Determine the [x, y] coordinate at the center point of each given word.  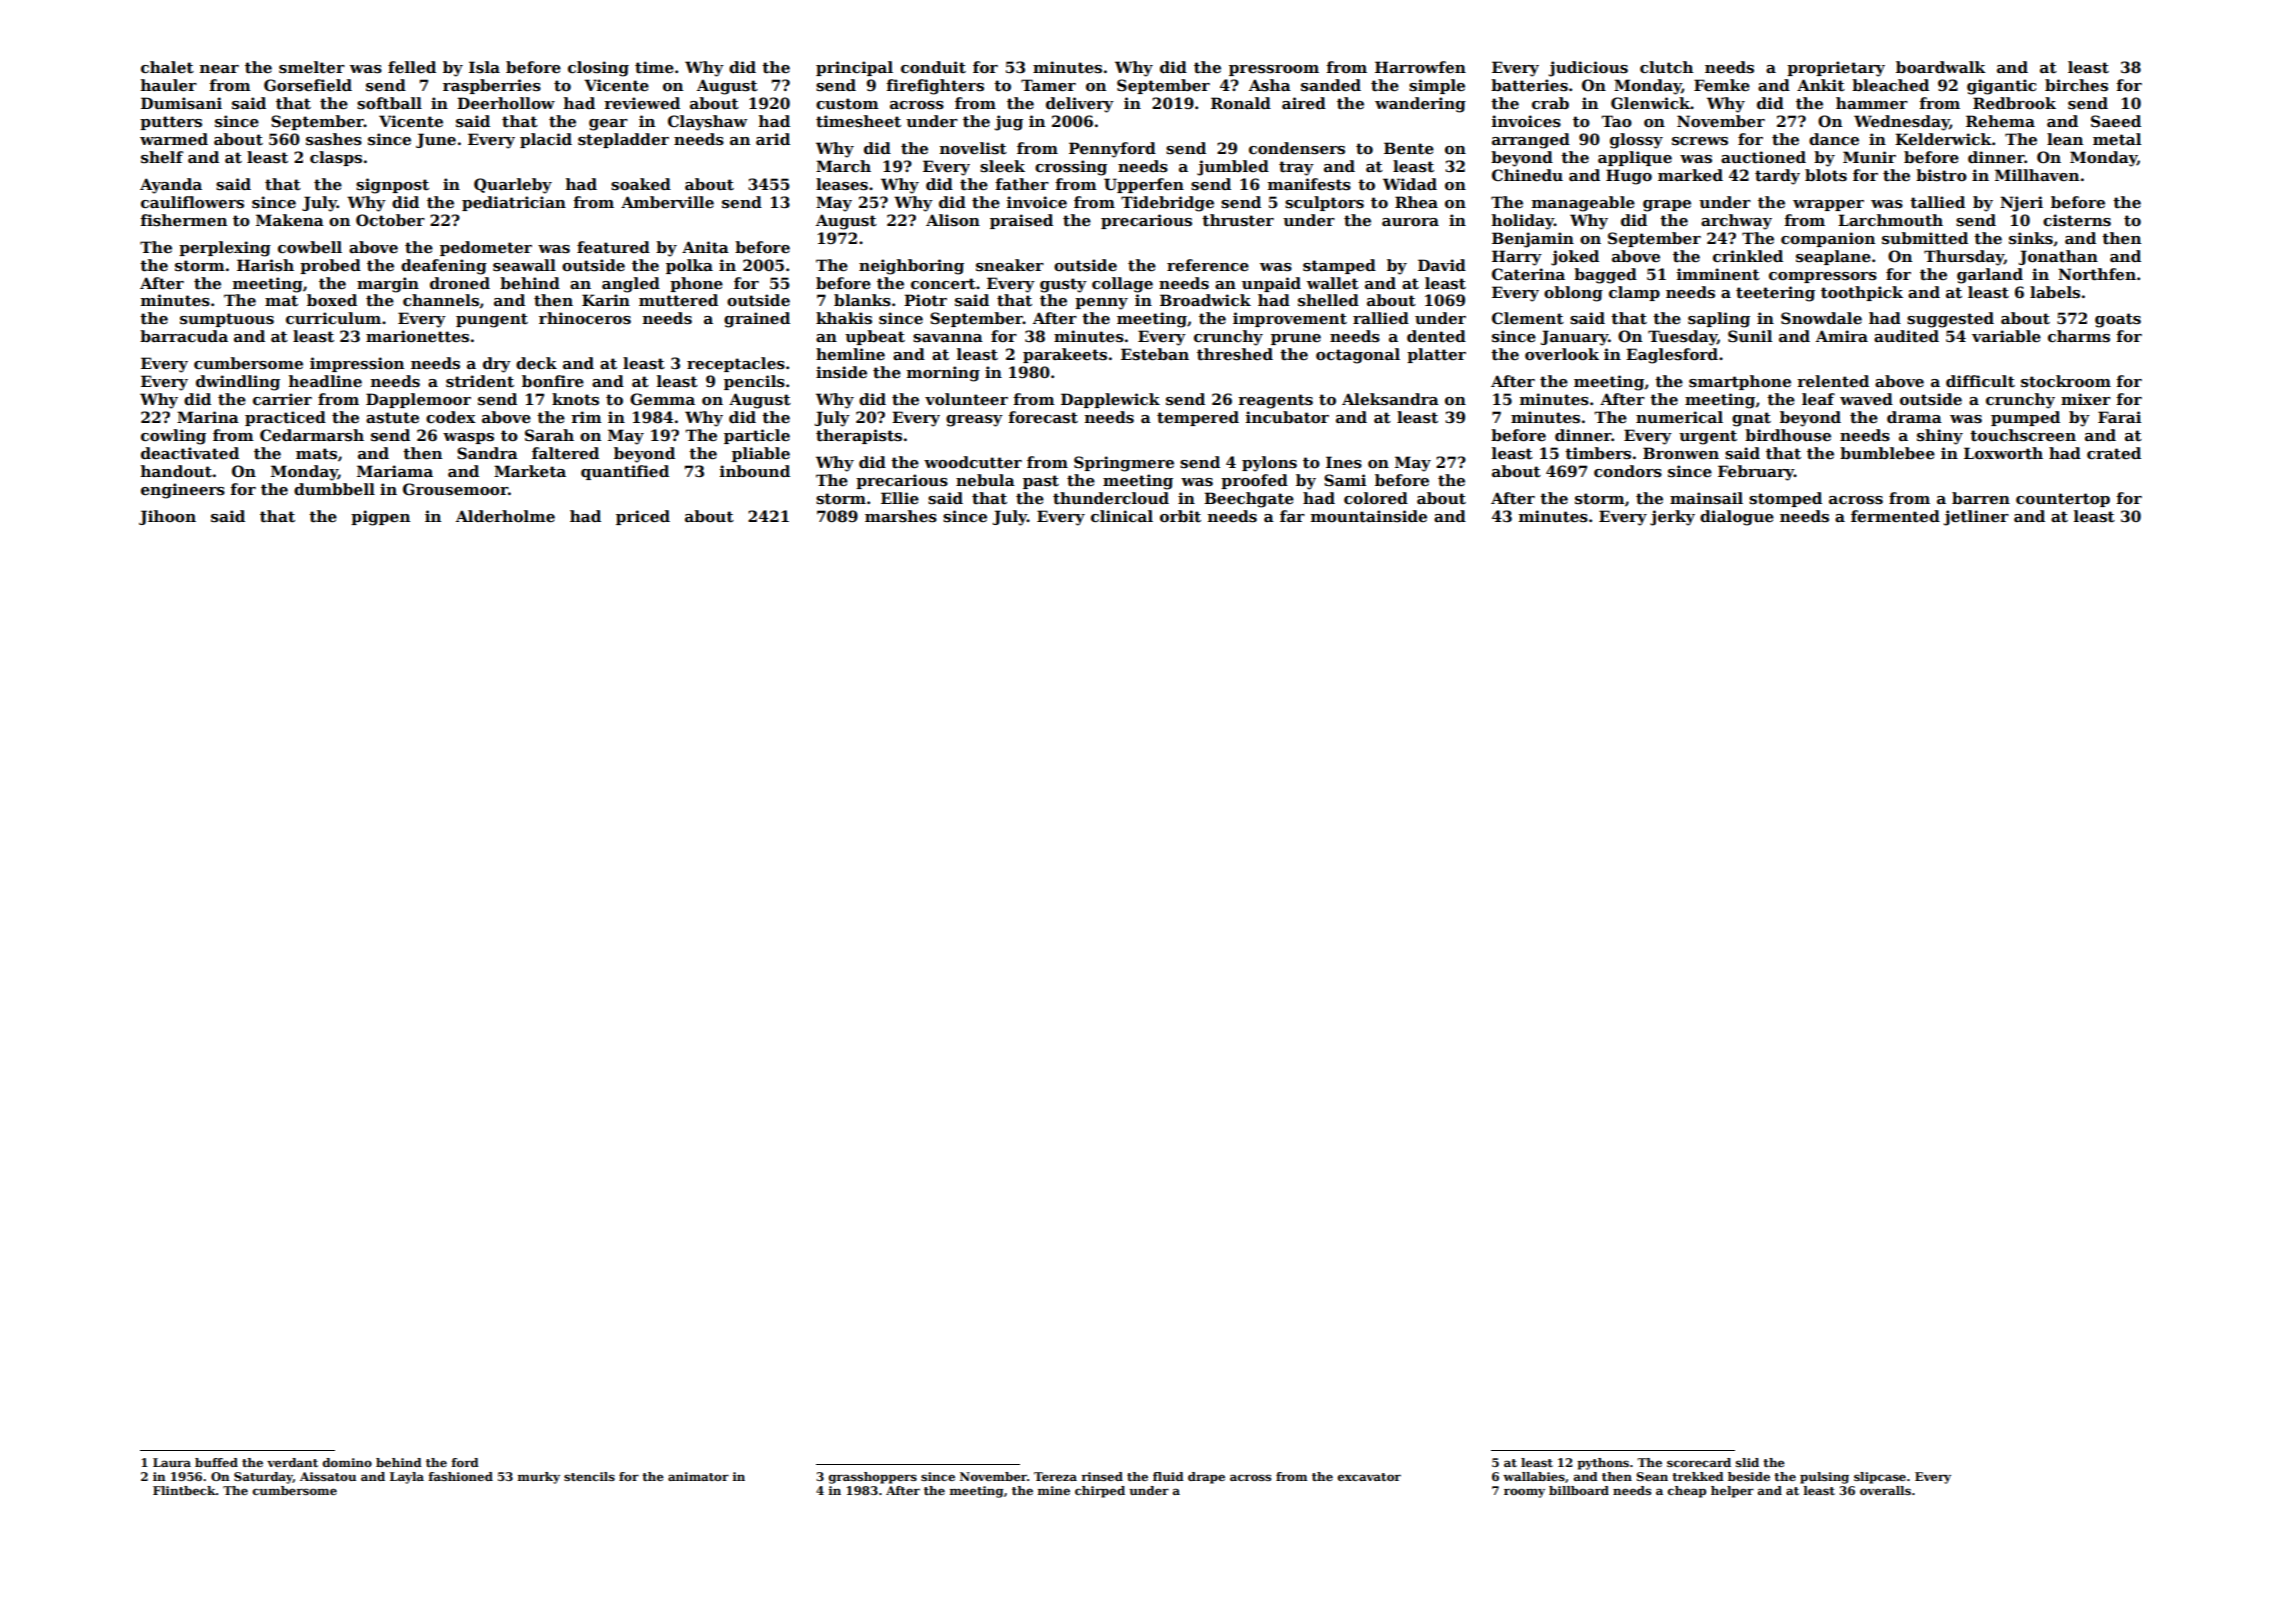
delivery [1080, 105]
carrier [282, 399]
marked [1690, 175]
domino [347, 1462]
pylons [1269, 464]
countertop [2063, 500]
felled [412, 67]
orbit [1180, 516]
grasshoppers [873, 1478]
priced [643, 517]
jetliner [1976, 518]
